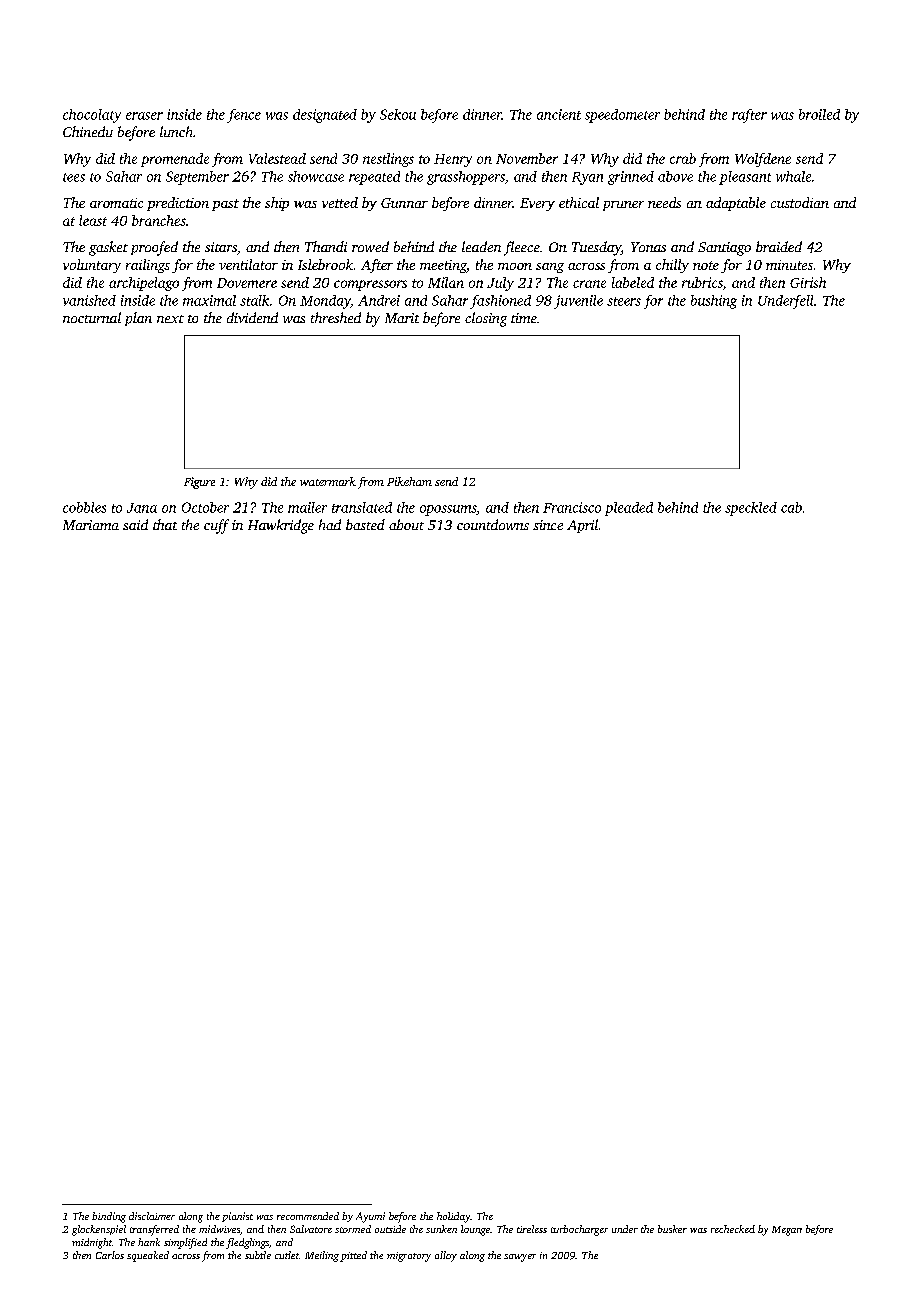 The image size is (924, 1308). Describe the element at coordinates (819, 114) in the page. I see `broiled` at that location.
